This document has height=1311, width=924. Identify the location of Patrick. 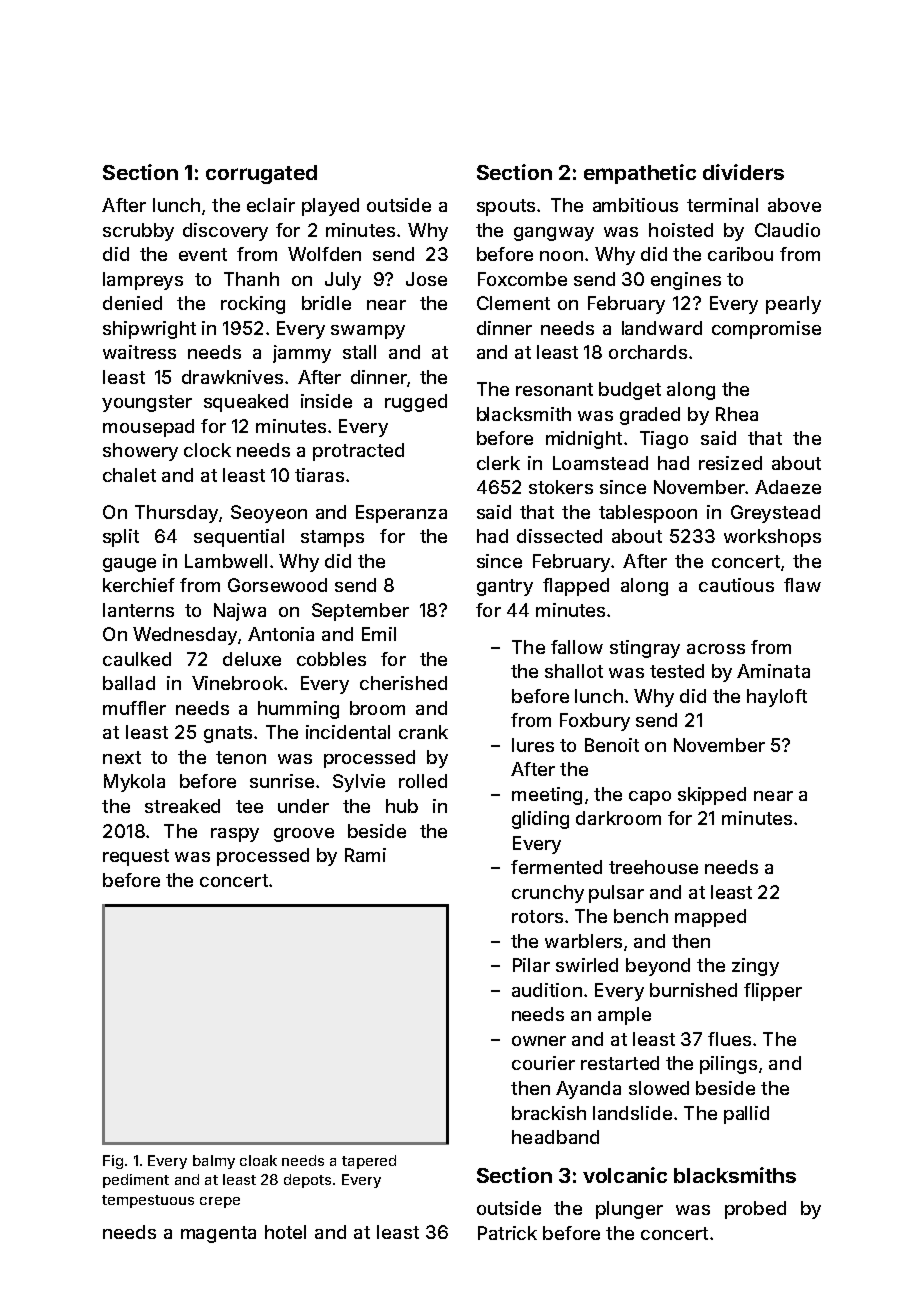
(507, 1233).
